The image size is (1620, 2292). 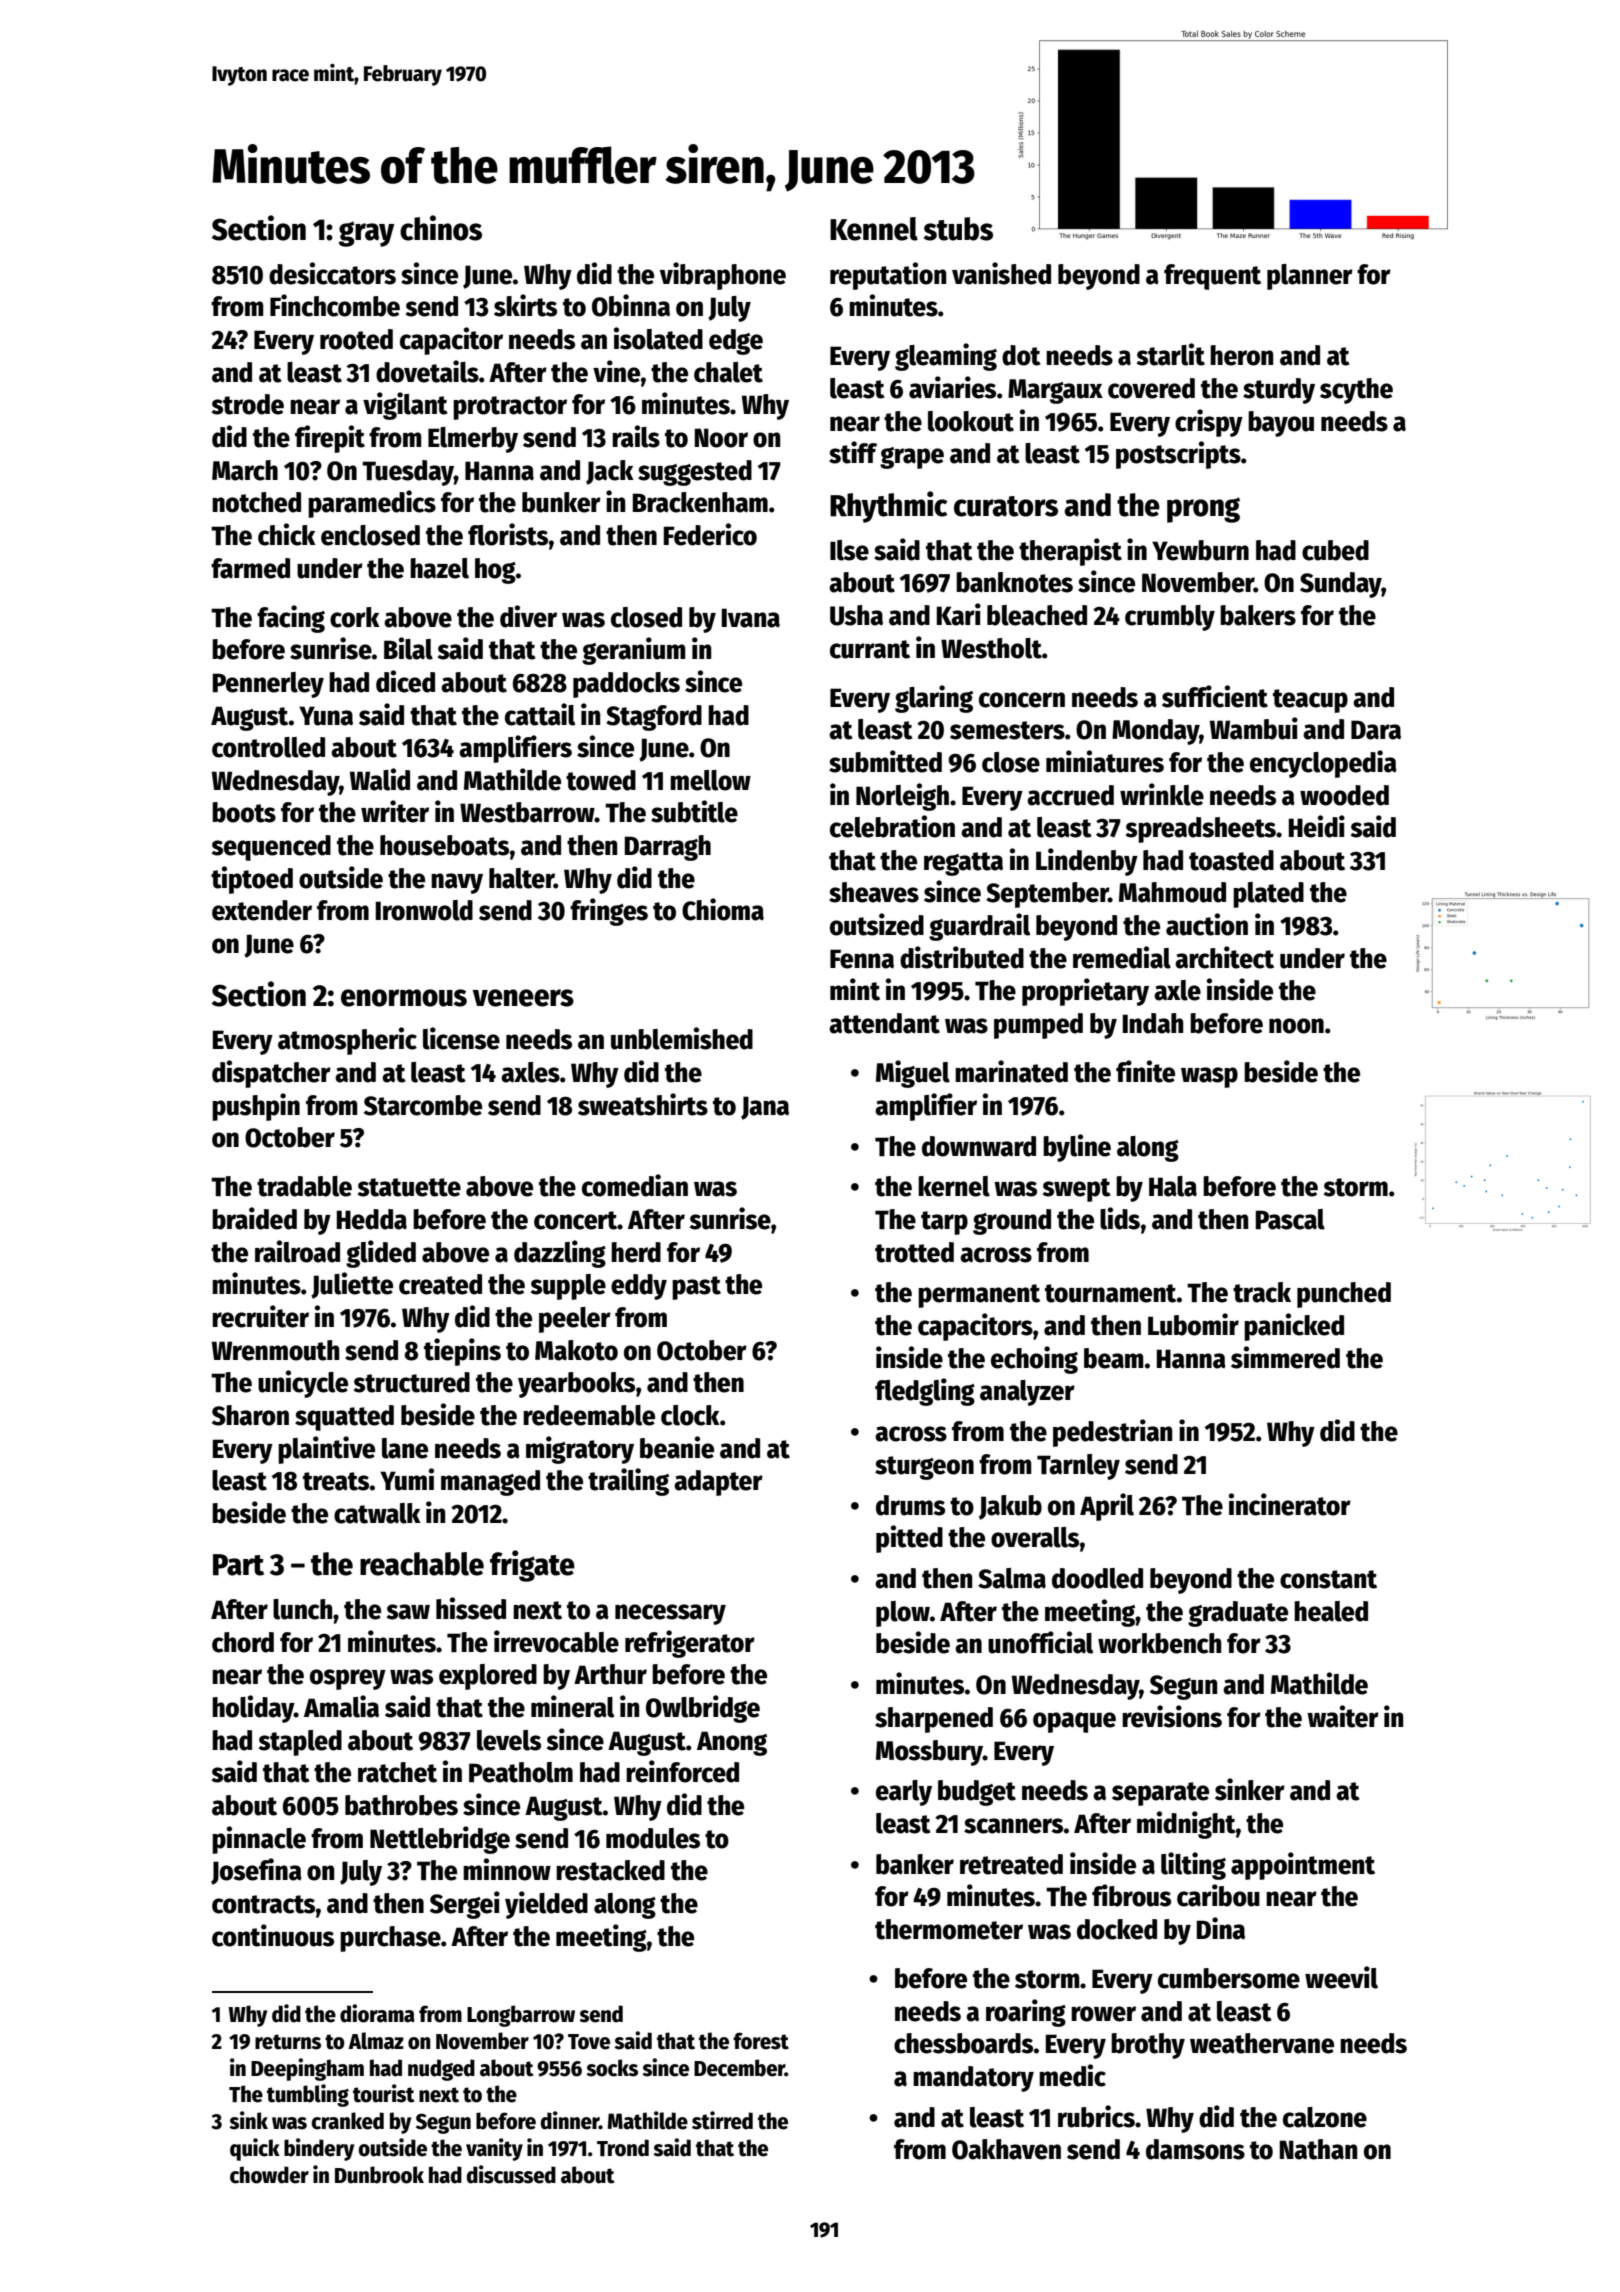 I want to click on chinos, so click(x=441, y=228).
